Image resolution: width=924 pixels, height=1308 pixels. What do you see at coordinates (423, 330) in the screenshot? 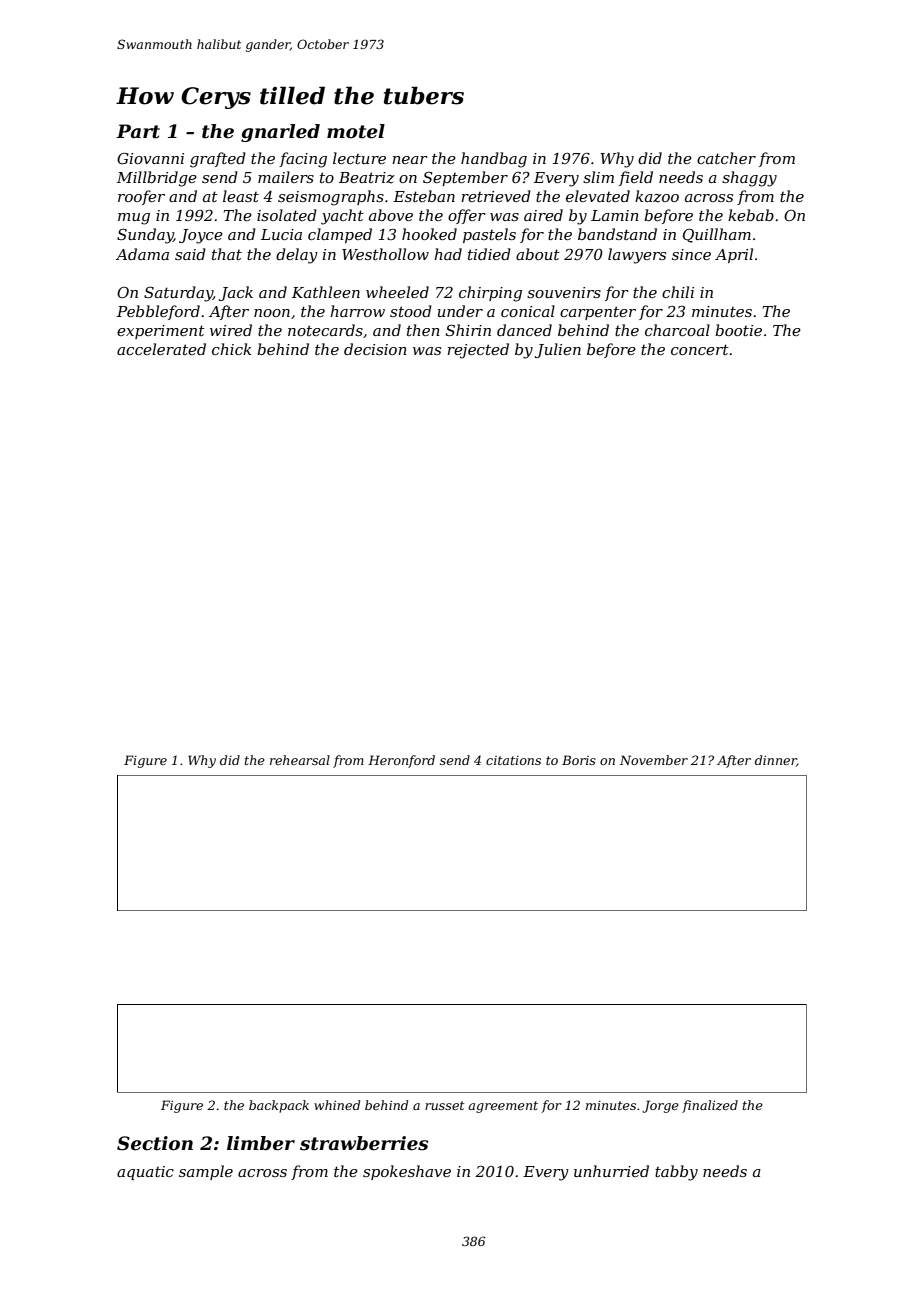
I see `then` at bounding box center [423, 330].
